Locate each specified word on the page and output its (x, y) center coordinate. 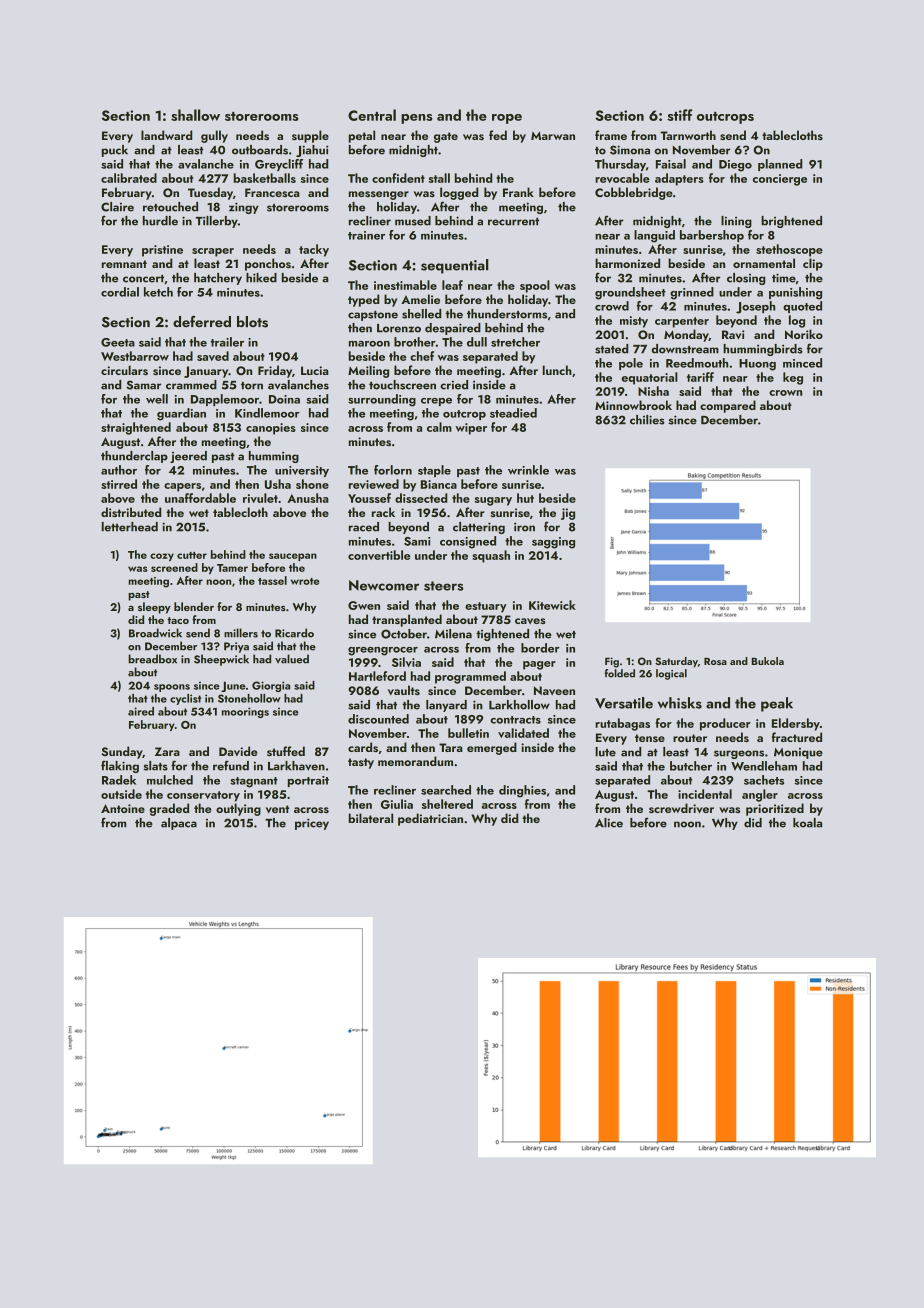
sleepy (154, 608)
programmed (470, 677)
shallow (195, 115)
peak (777, 704)
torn (252, 386)
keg (793, 378)
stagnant (254, 782)
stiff (679, 115)
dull (477, 342)
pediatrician (430, 819)
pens (417, 119)
